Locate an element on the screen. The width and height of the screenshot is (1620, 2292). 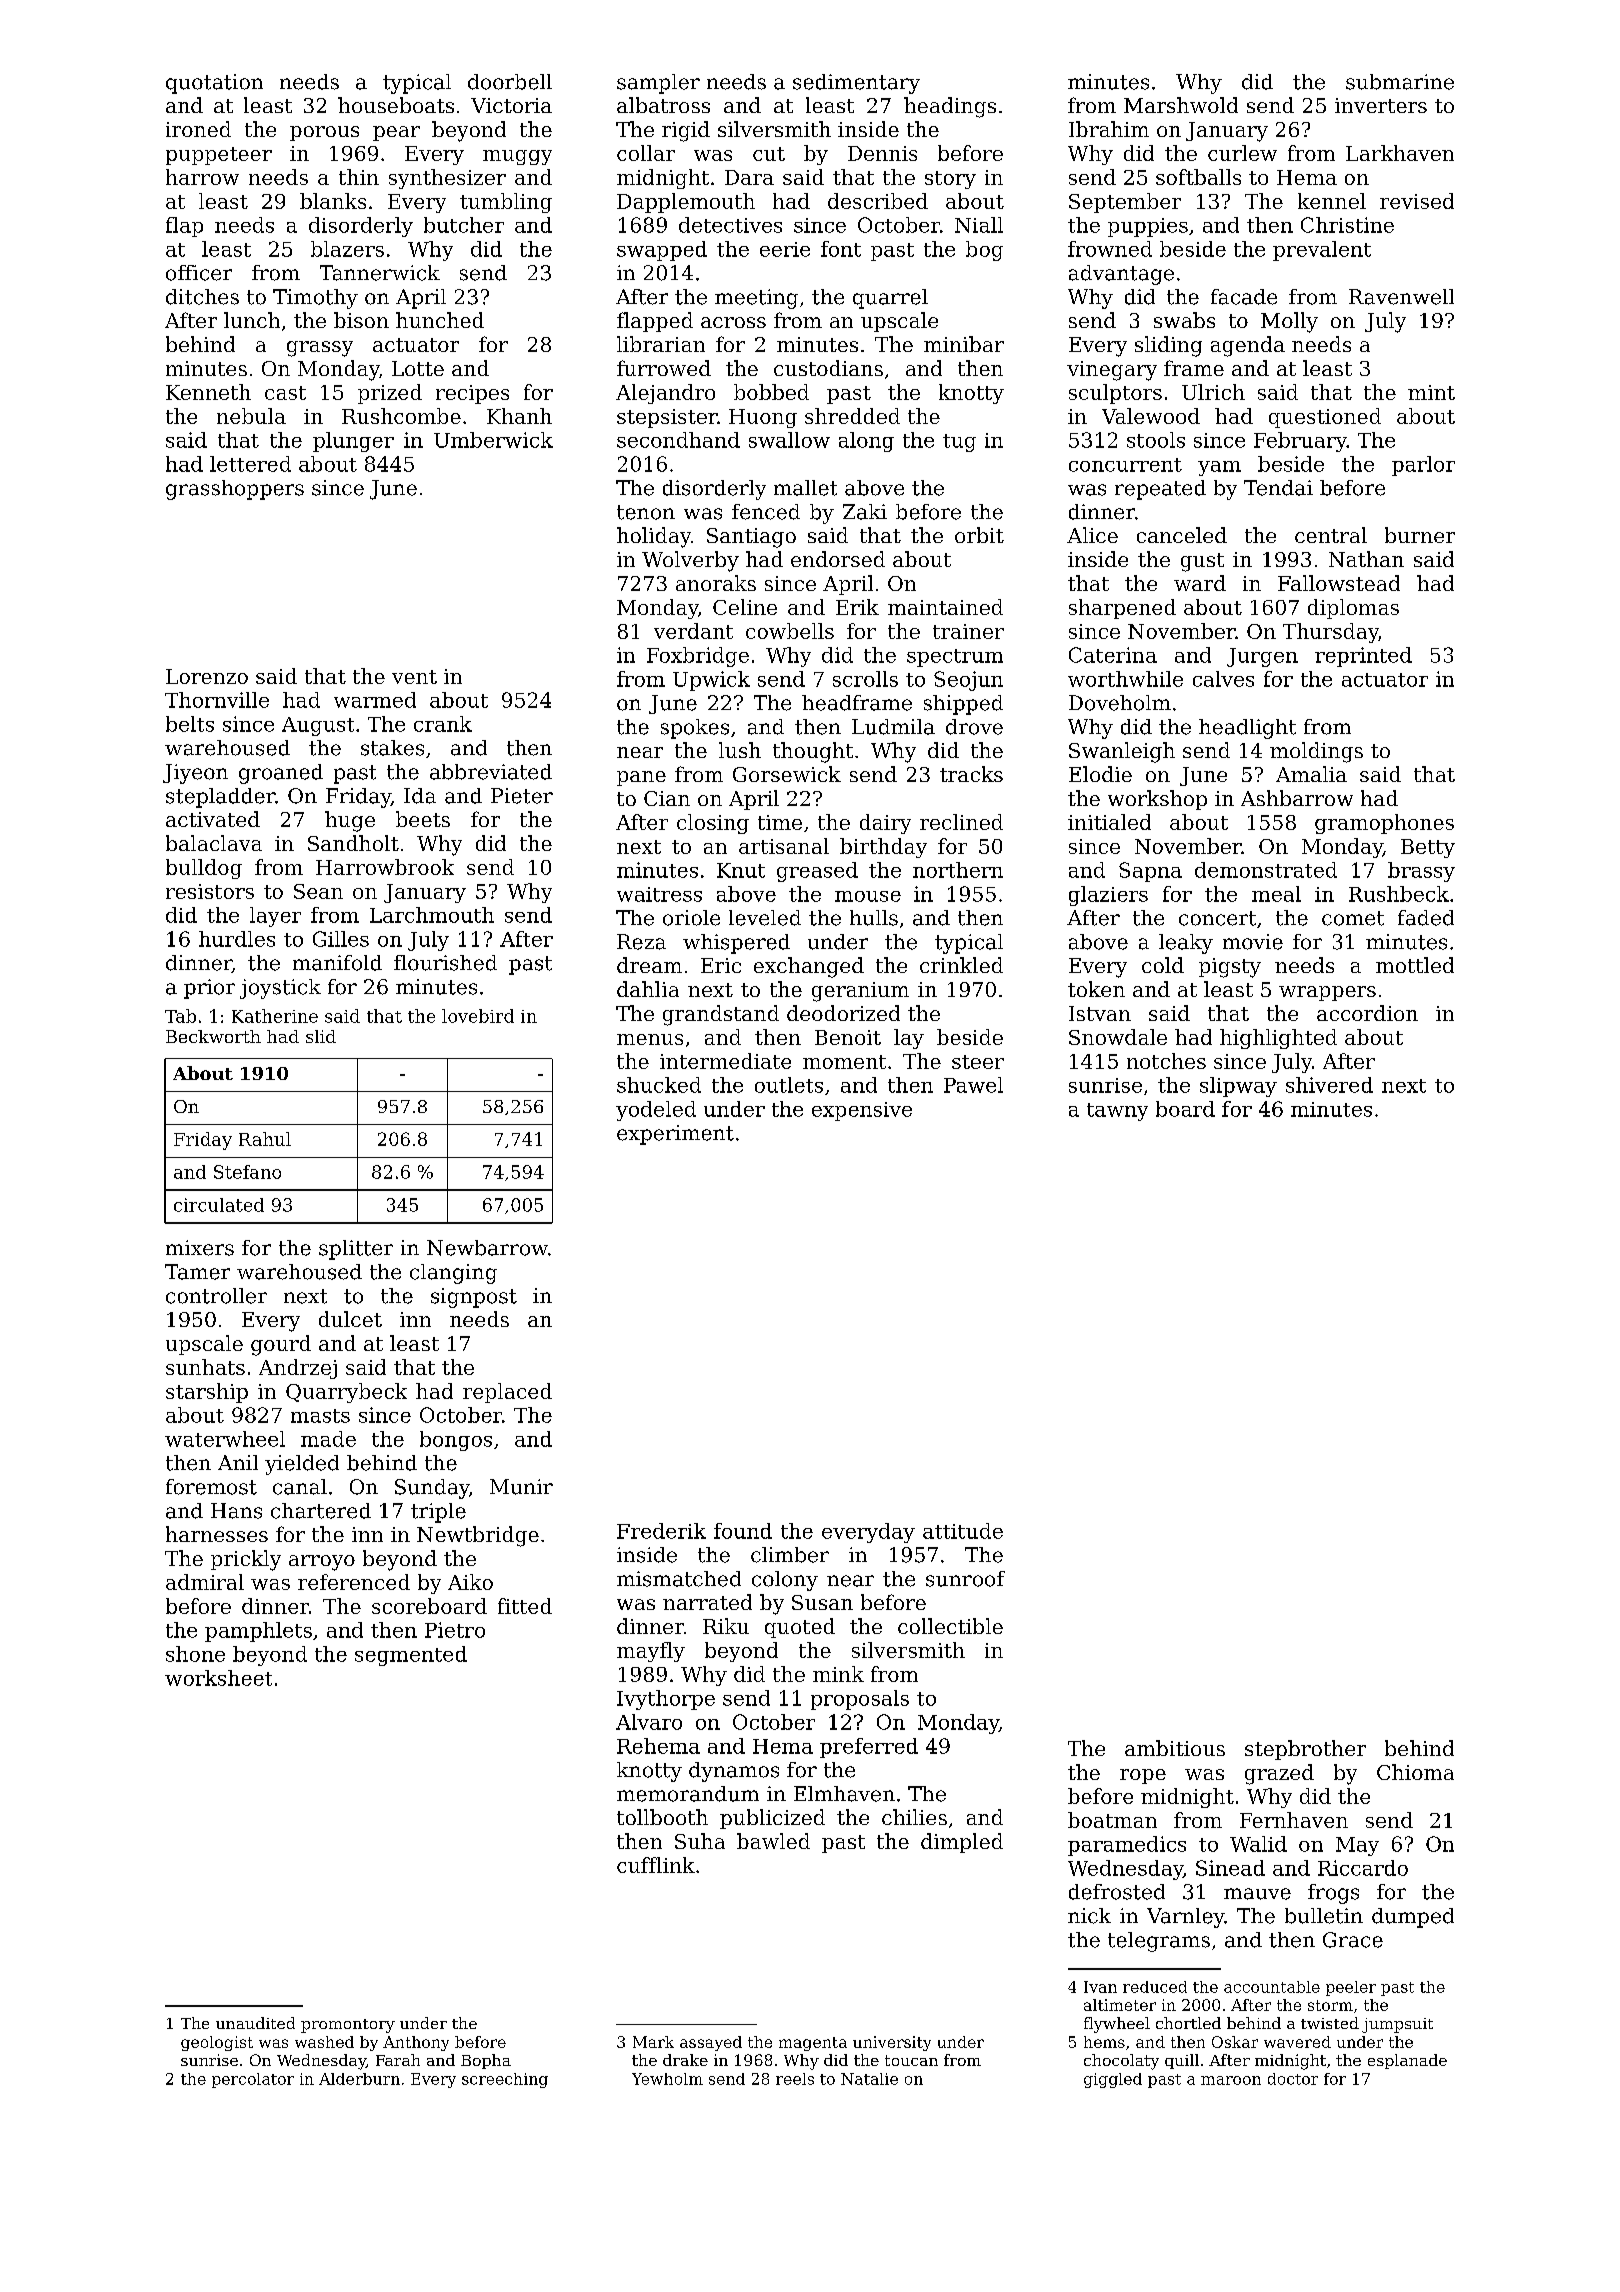
ward is located at coordinates (1200, 583).
